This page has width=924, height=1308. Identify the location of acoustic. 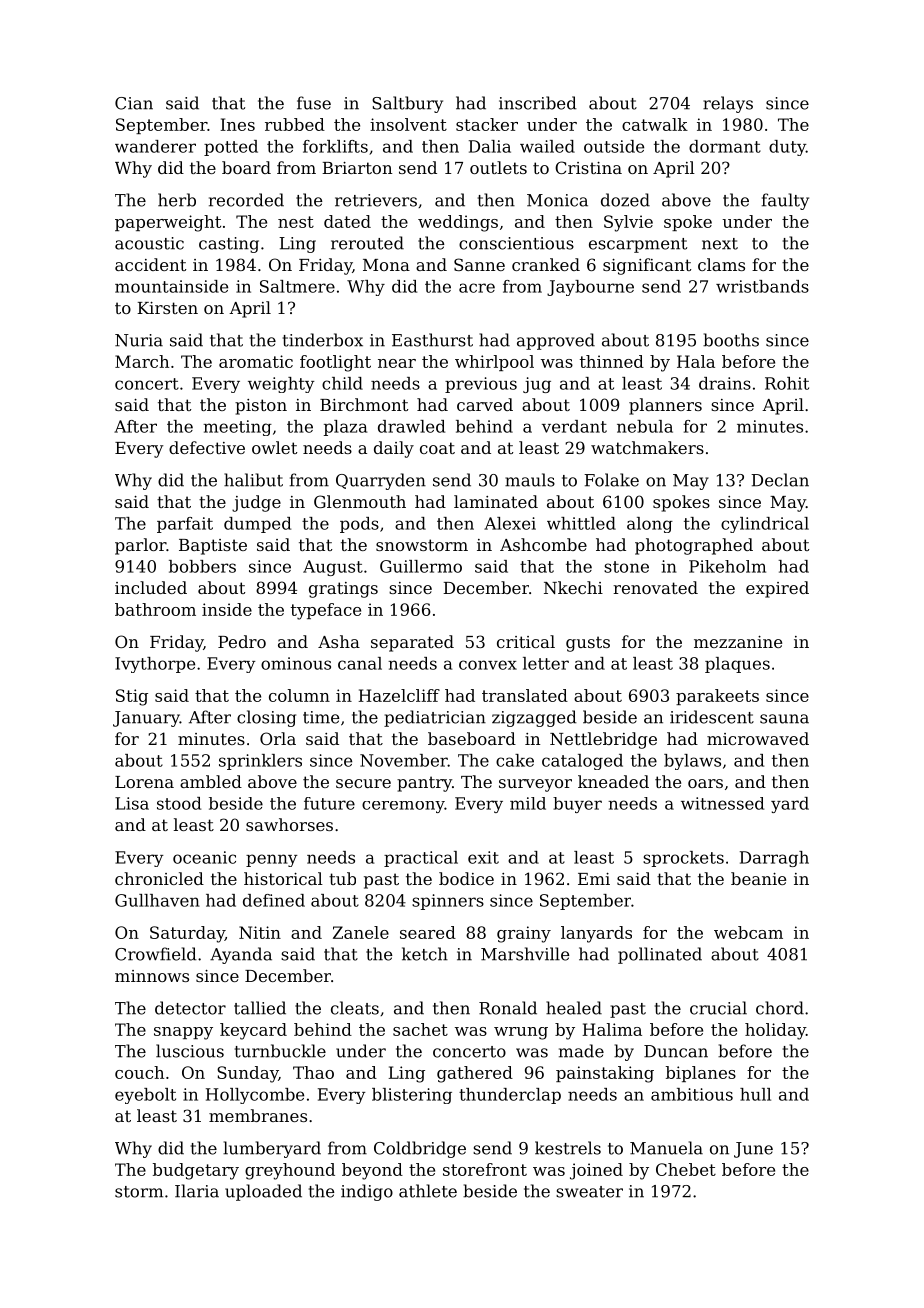
(149, 243).
